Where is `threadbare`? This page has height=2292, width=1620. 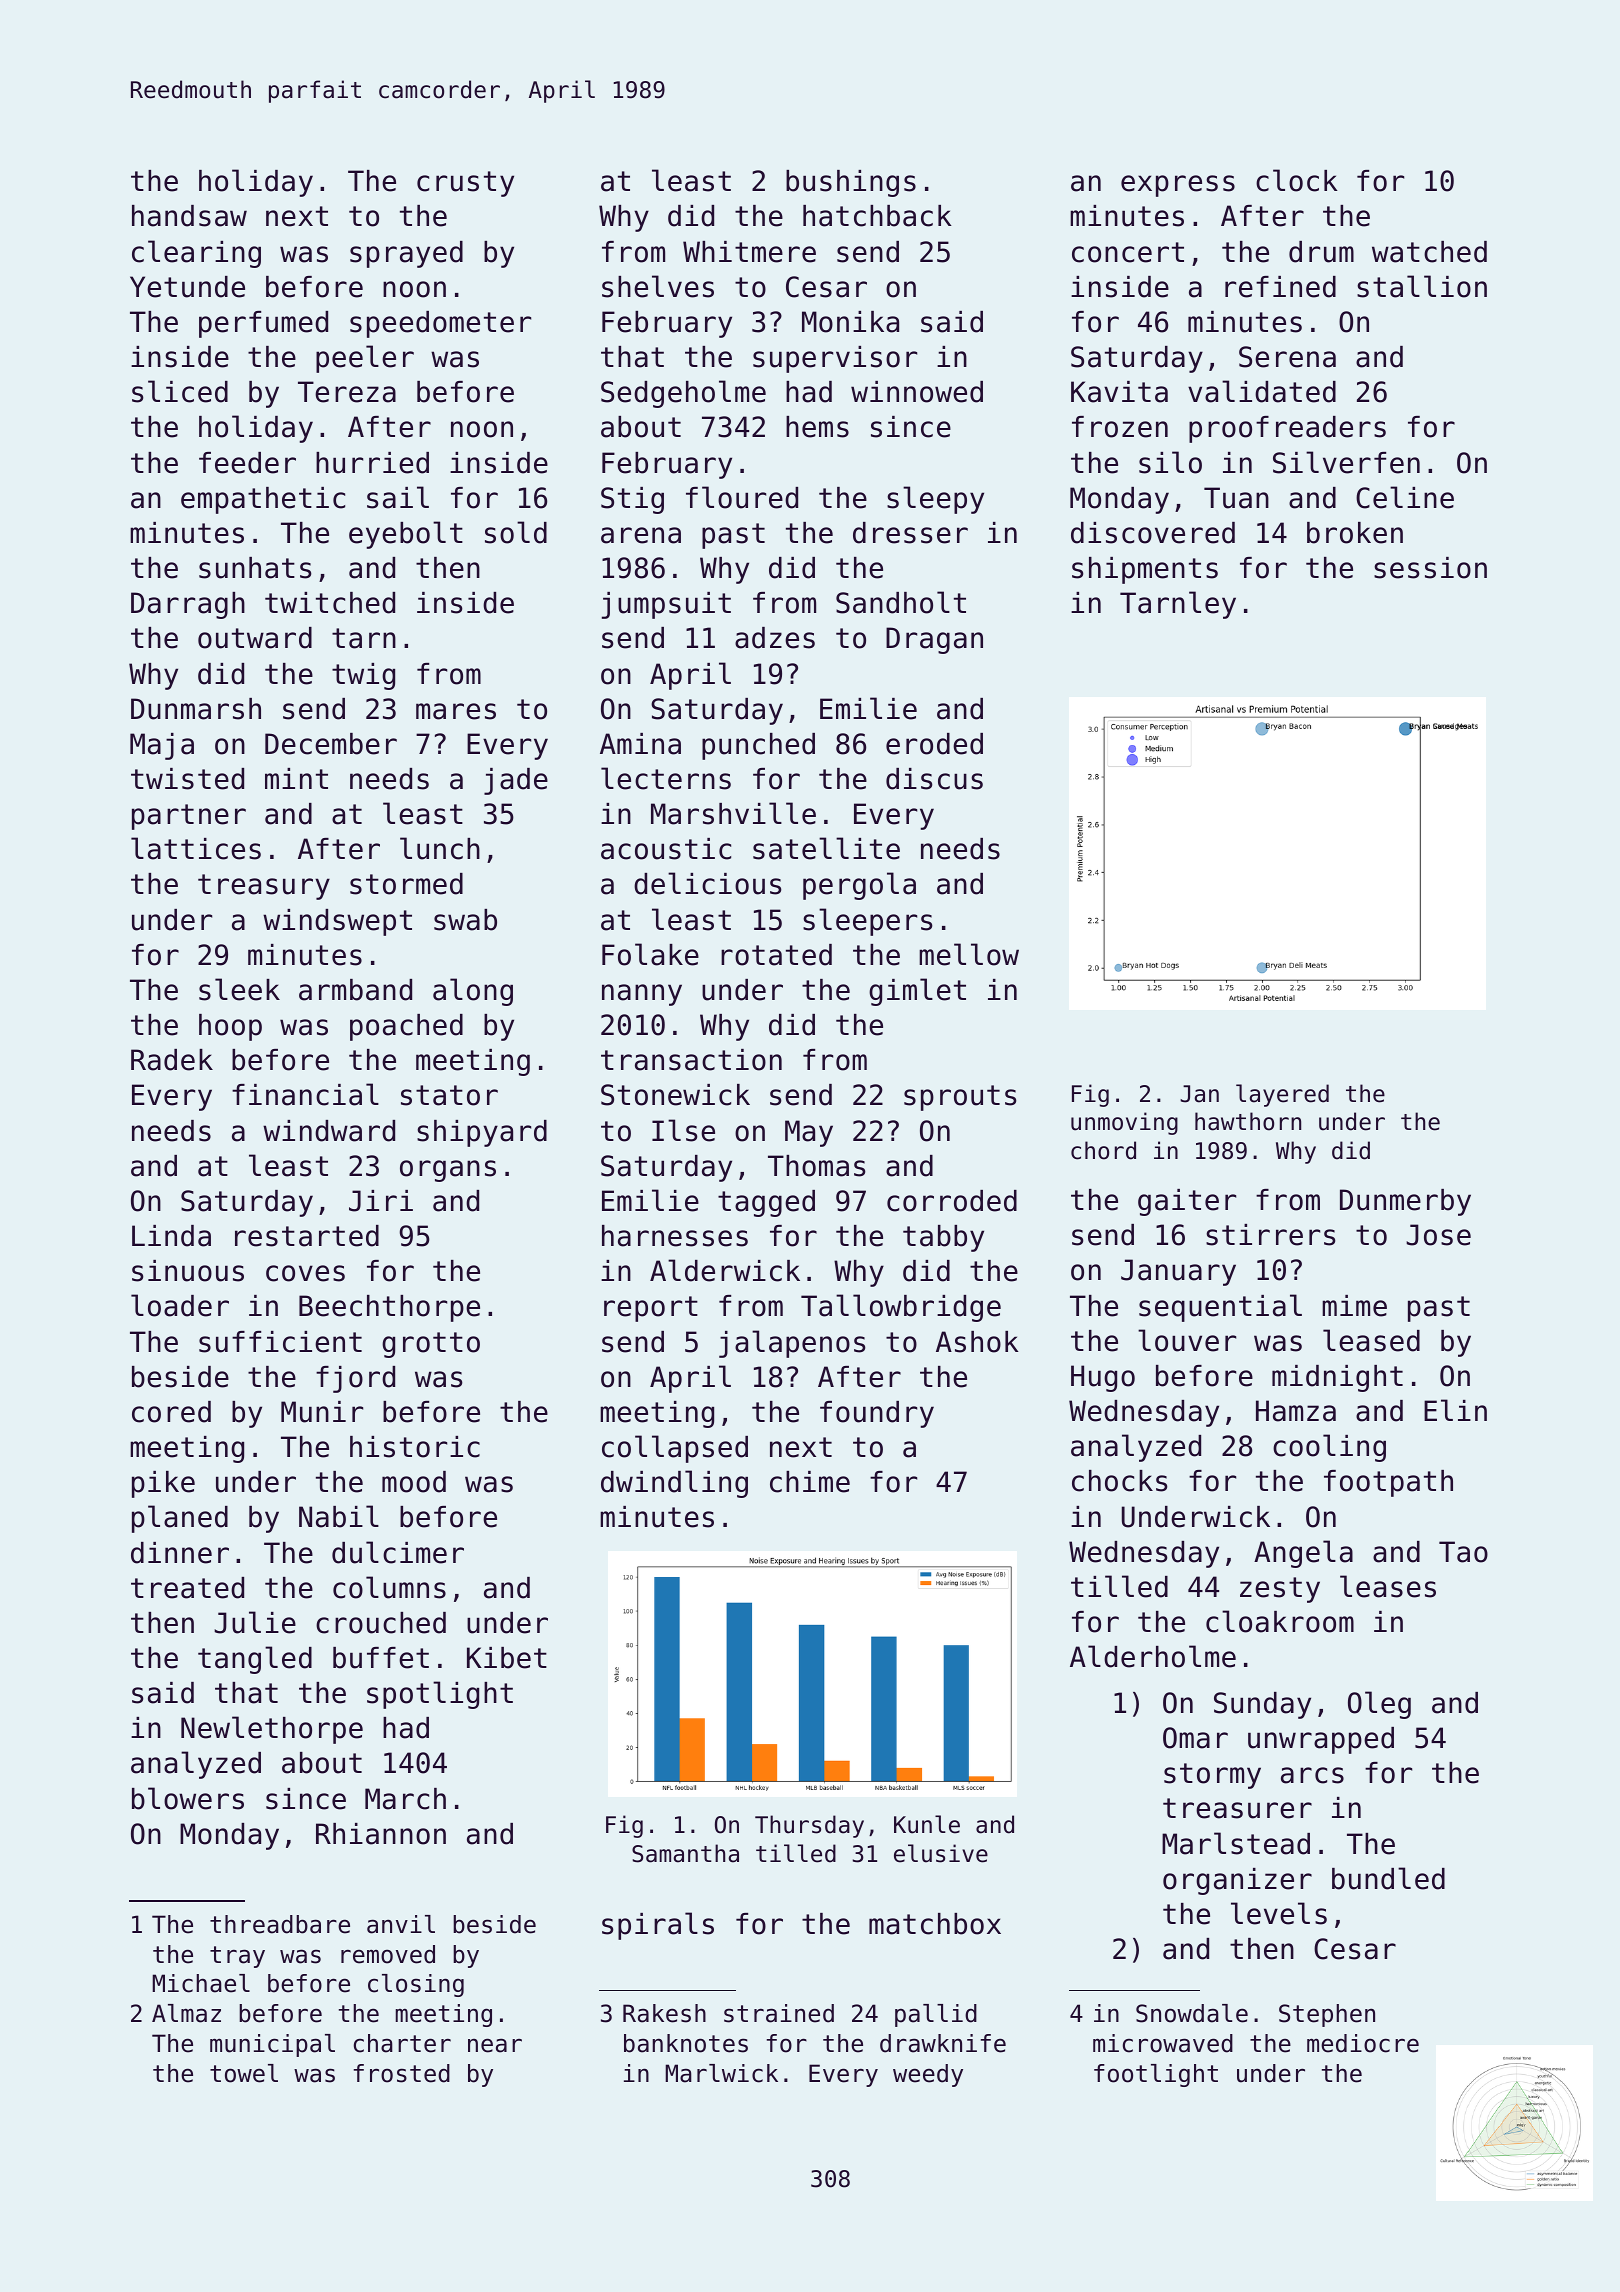 threadbare is located at coordinates (280, 1924).
